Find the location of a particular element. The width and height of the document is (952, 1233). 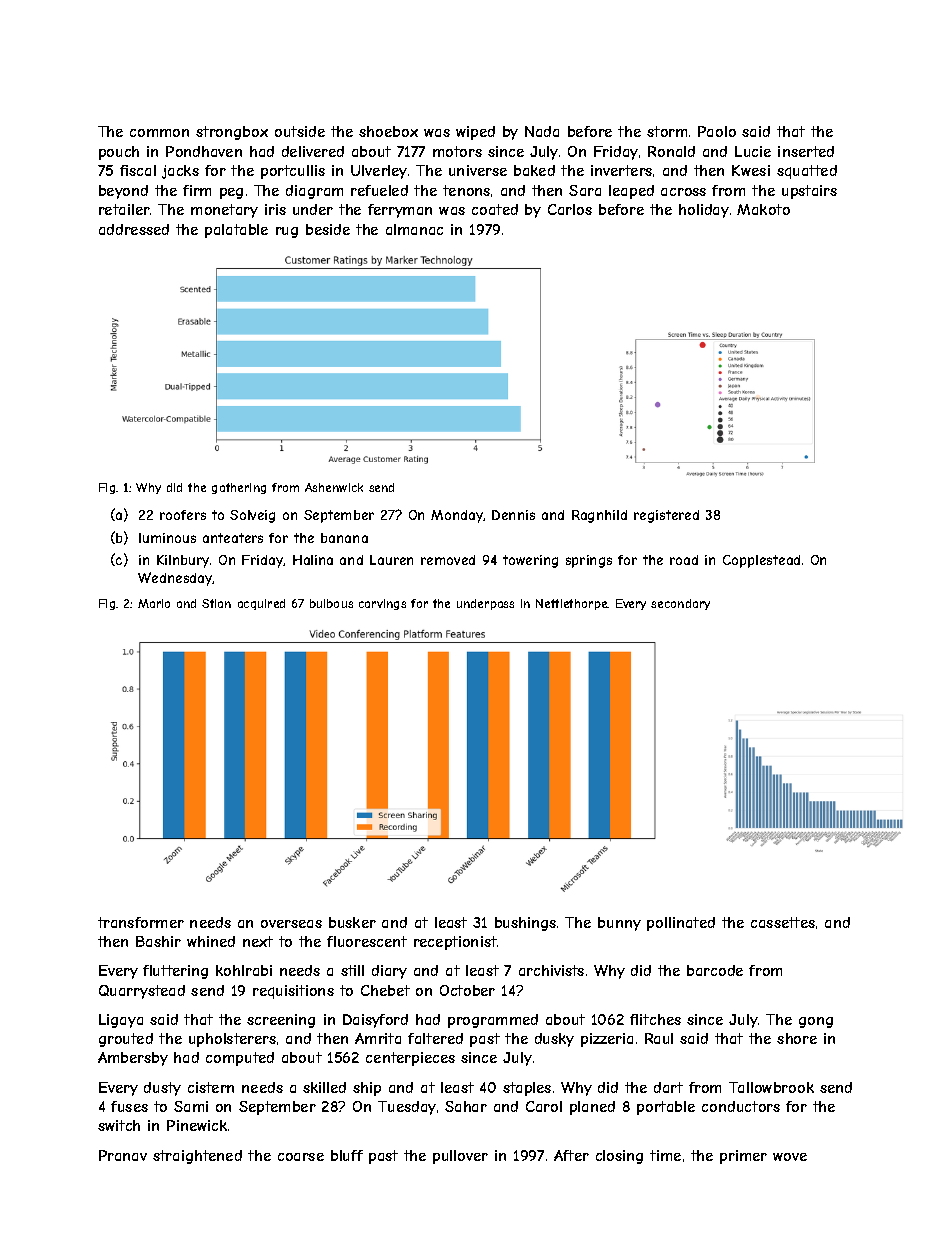

cassettes is located at coordinates (783, 922).
